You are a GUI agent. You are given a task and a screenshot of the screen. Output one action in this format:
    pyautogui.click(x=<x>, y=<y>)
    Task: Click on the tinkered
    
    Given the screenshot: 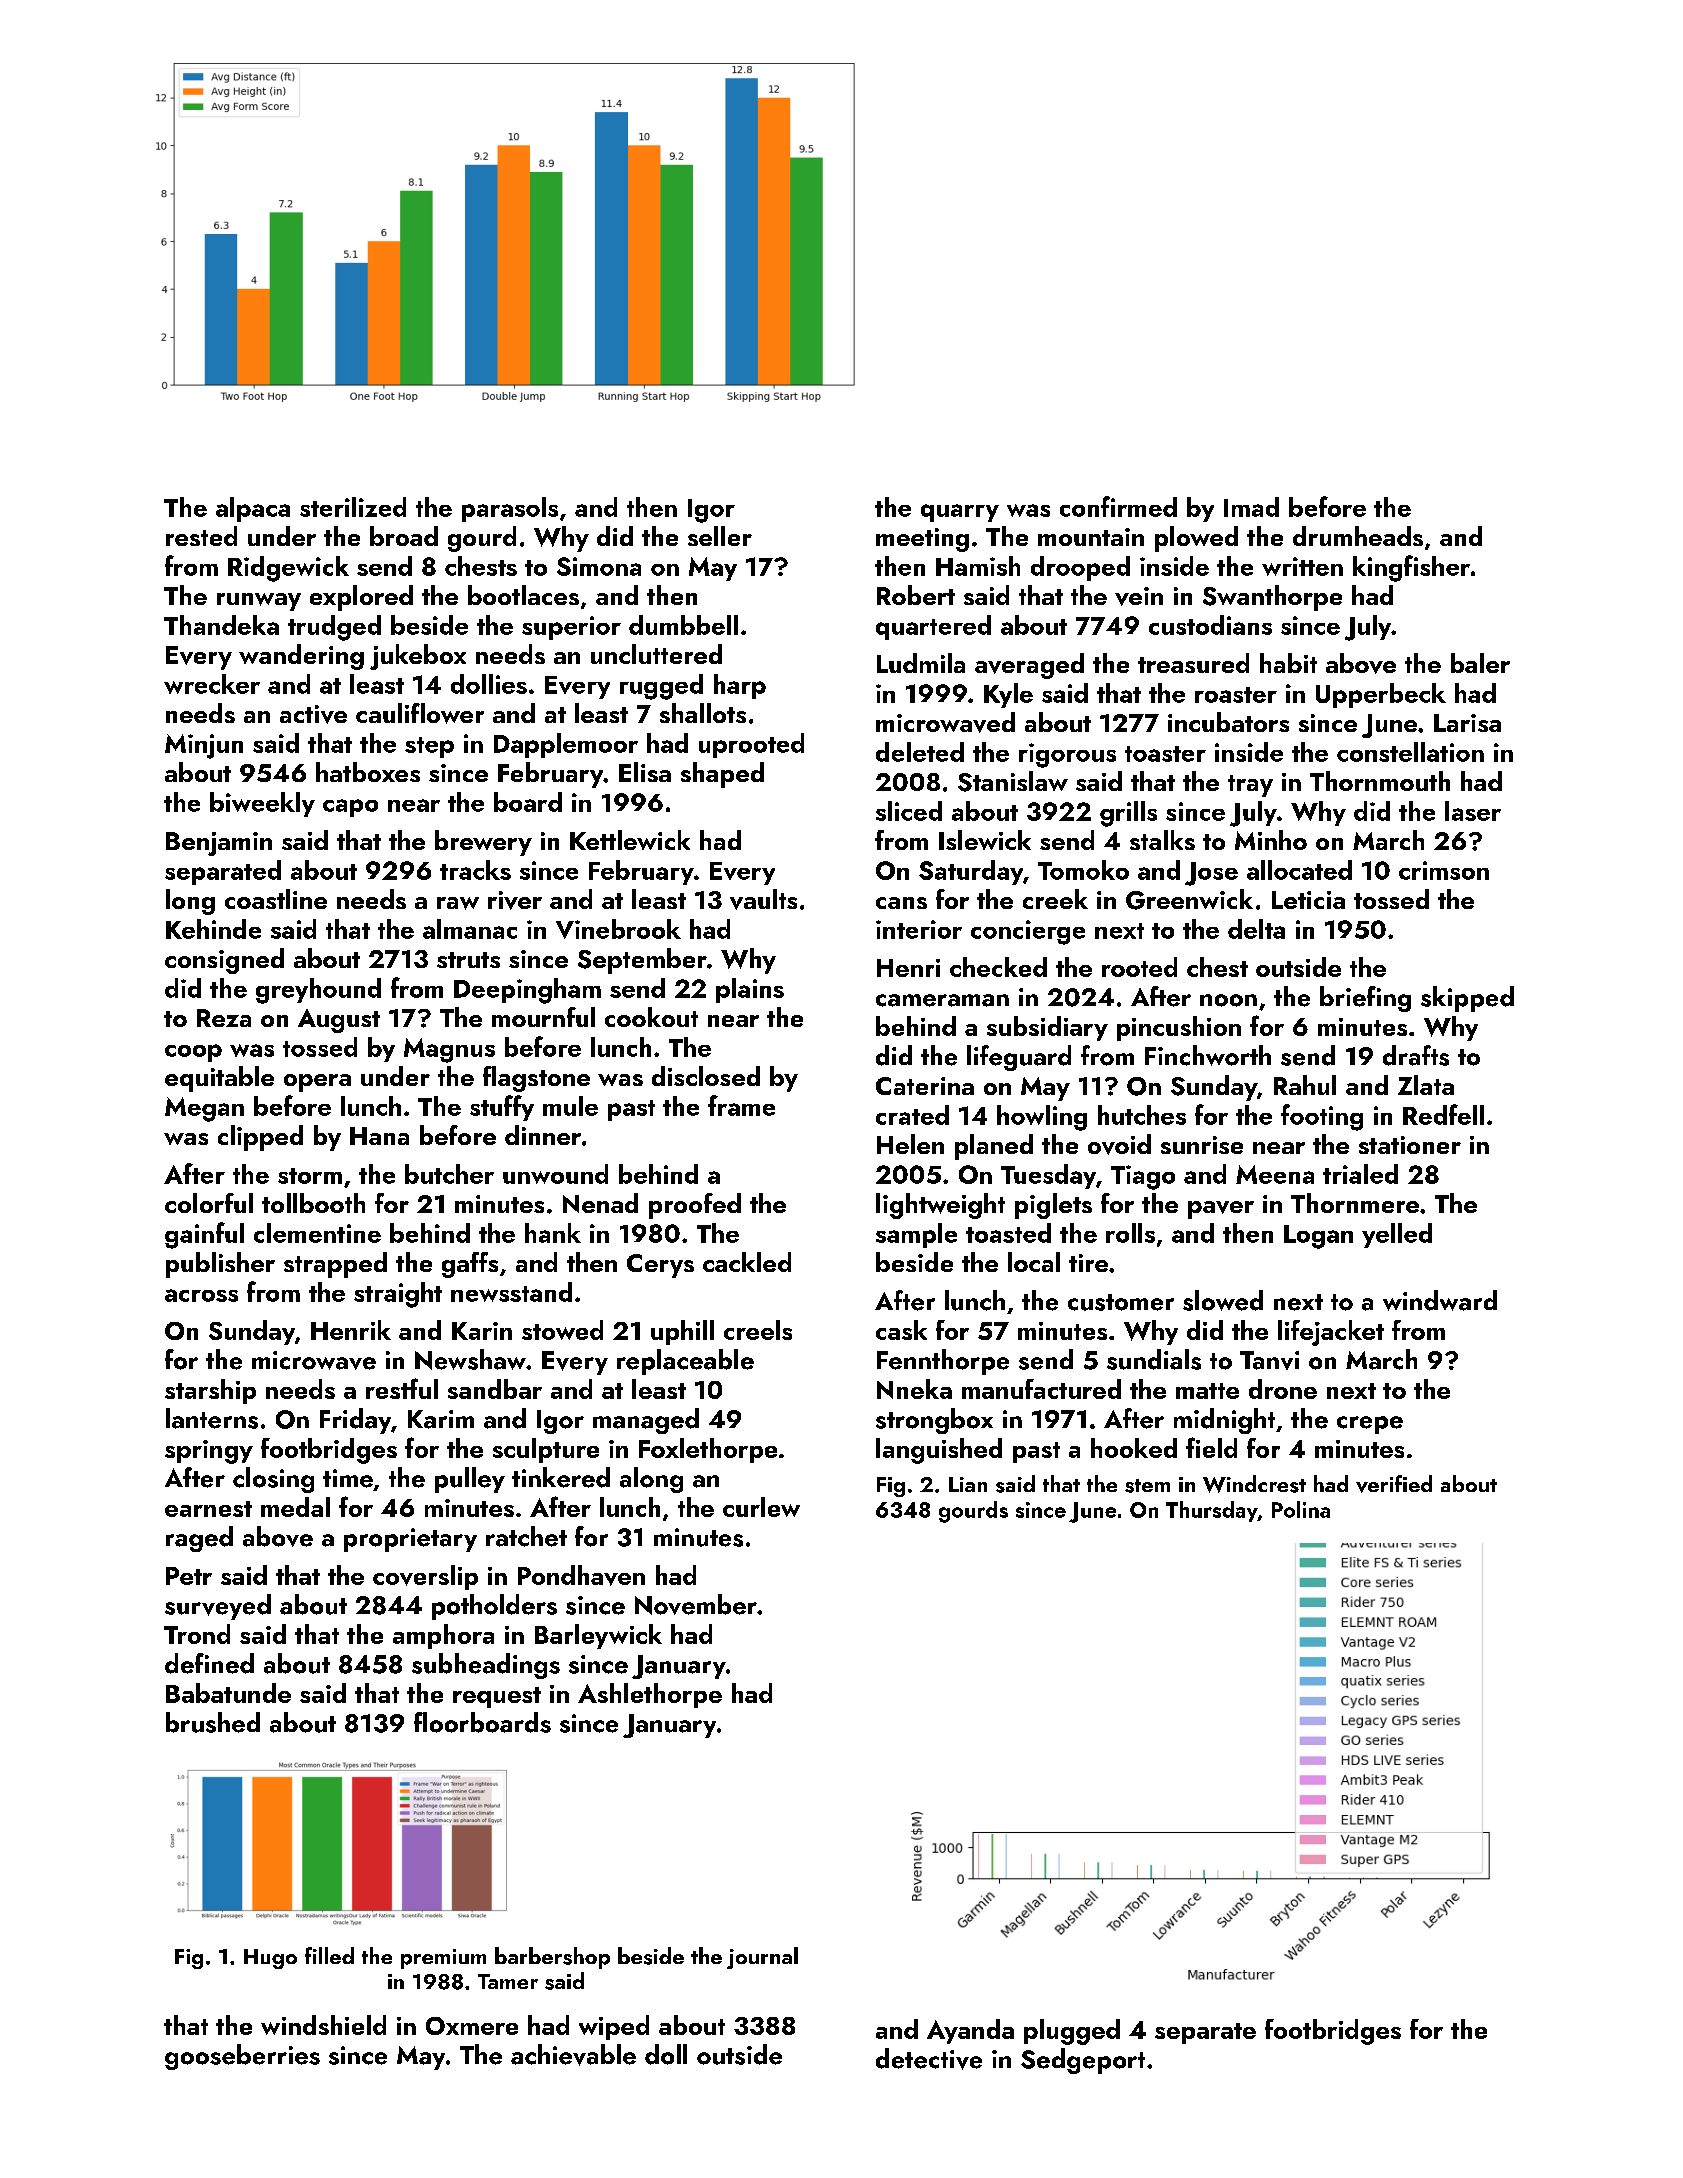 What is the action you would take?
    pyautogui.click(x=561, y=1477)
